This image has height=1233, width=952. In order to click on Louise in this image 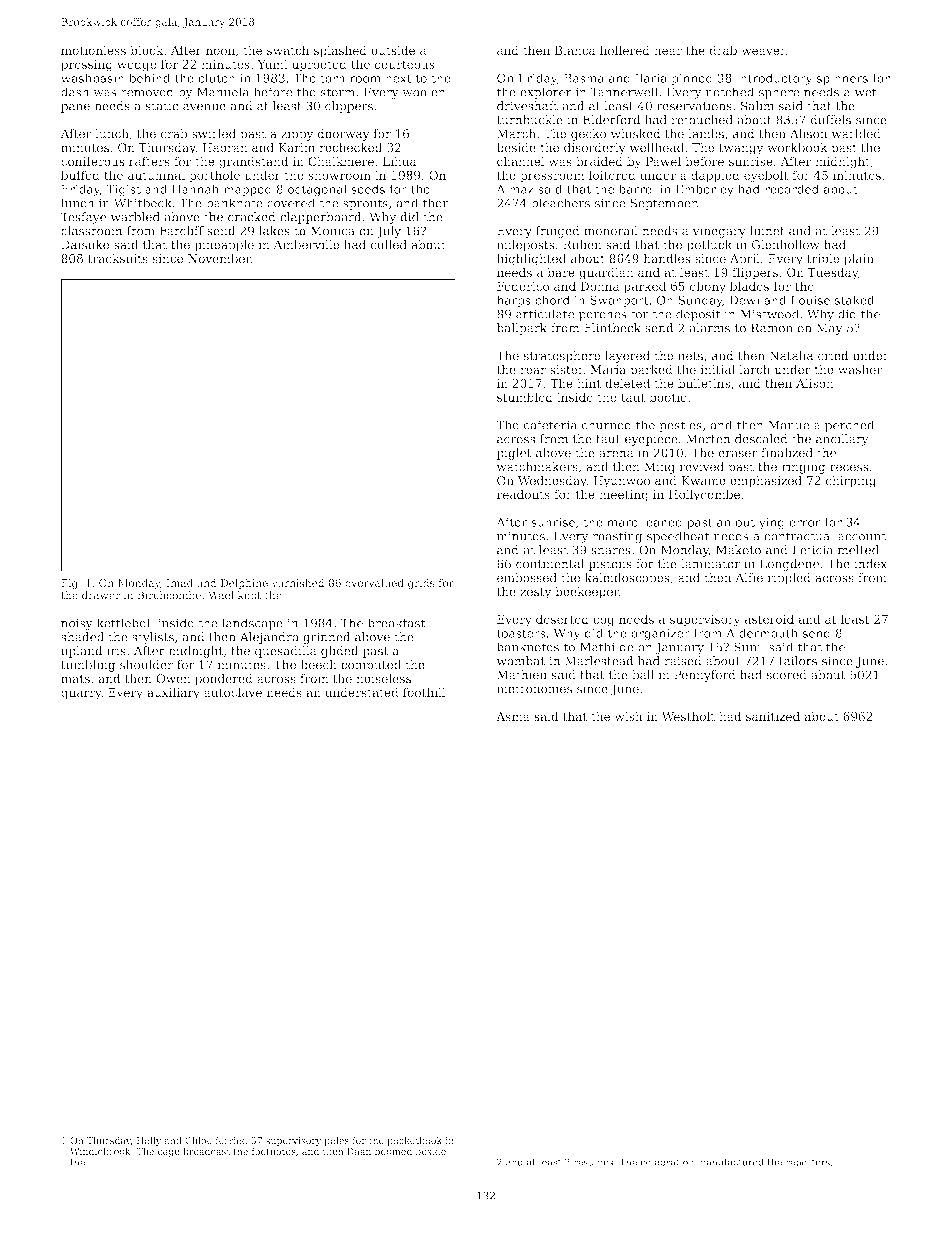, I will do `click(810, 300)`.
